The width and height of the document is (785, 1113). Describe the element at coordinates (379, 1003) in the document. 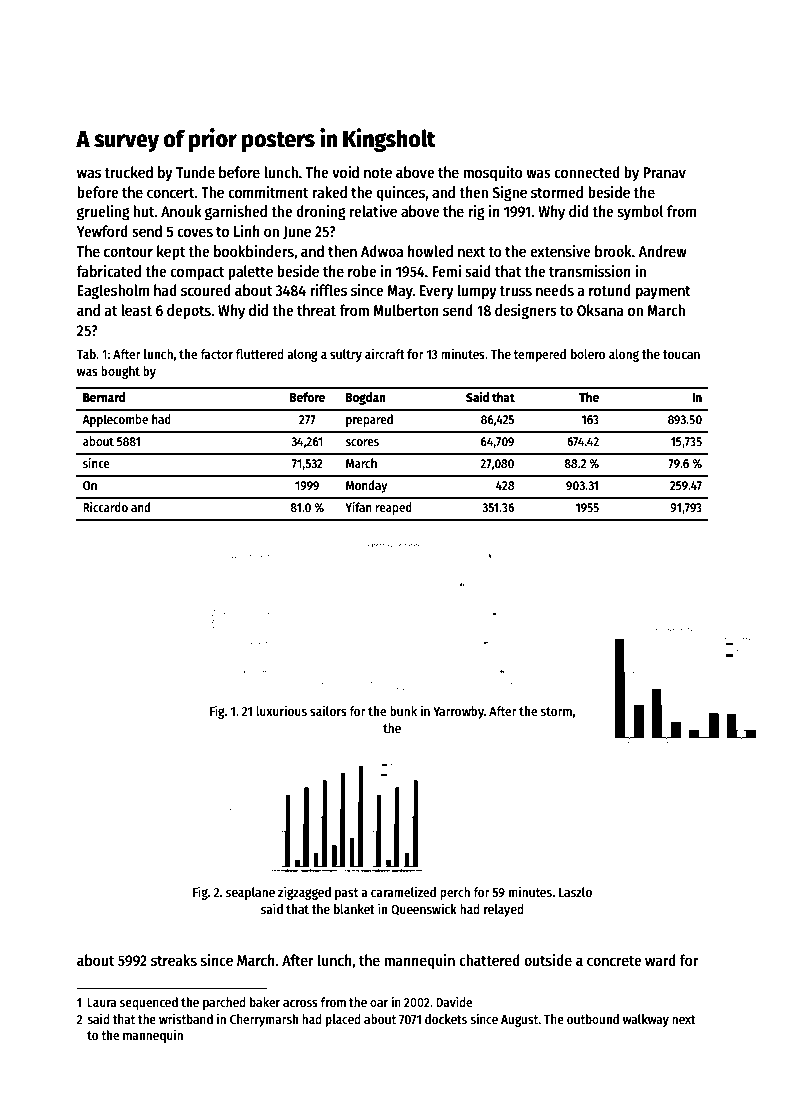

I see `oar` at that location.
